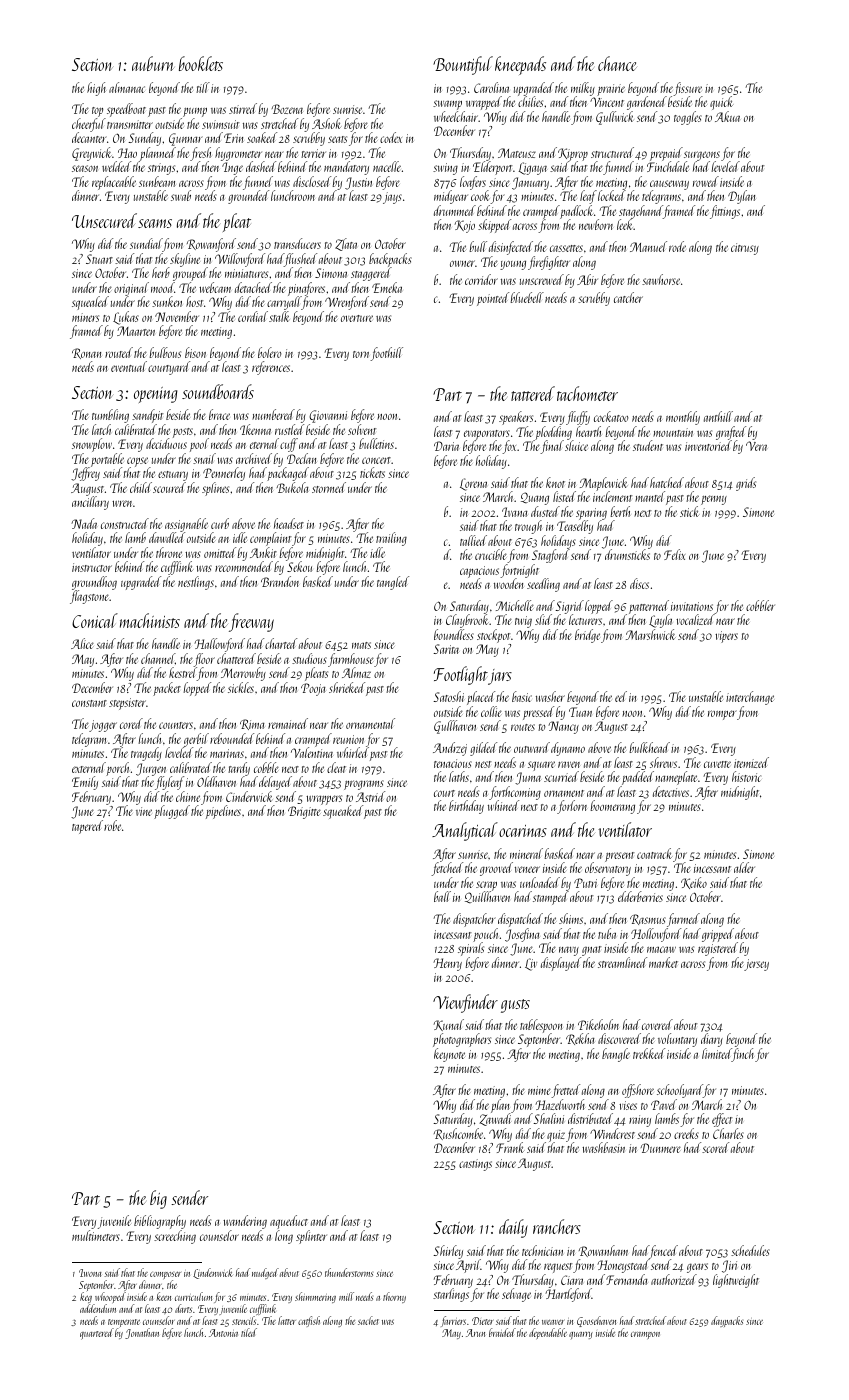  I want to click on Rowanford, so click(211, 245).
